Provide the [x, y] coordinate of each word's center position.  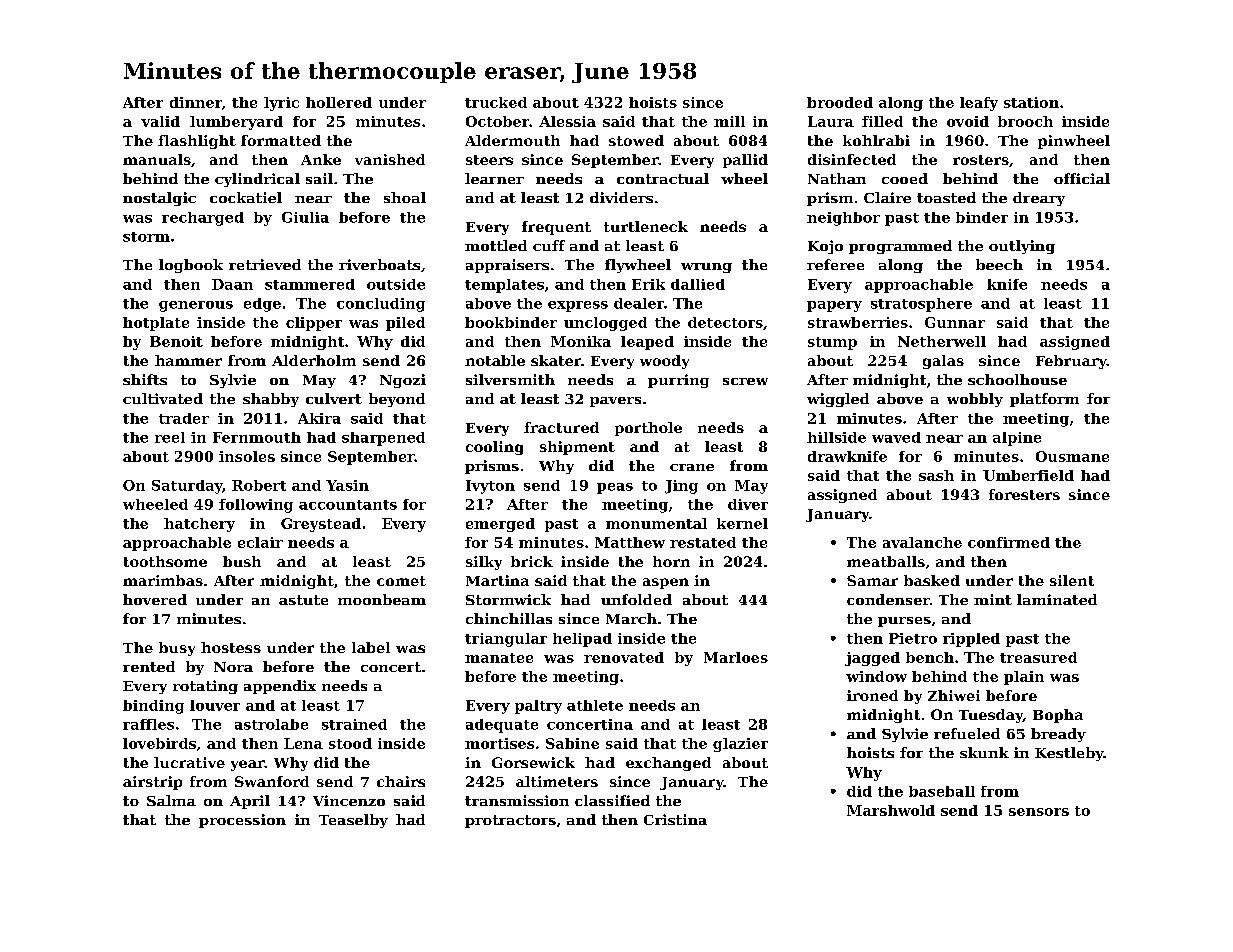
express [578, 306]
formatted [281, 140]
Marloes [736, 657]
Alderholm [314, 360]
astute [303, 600]
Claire [887, 197]
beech [999, 264]
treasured [1038, 657]
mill [729, 121]
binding [153, 707]
